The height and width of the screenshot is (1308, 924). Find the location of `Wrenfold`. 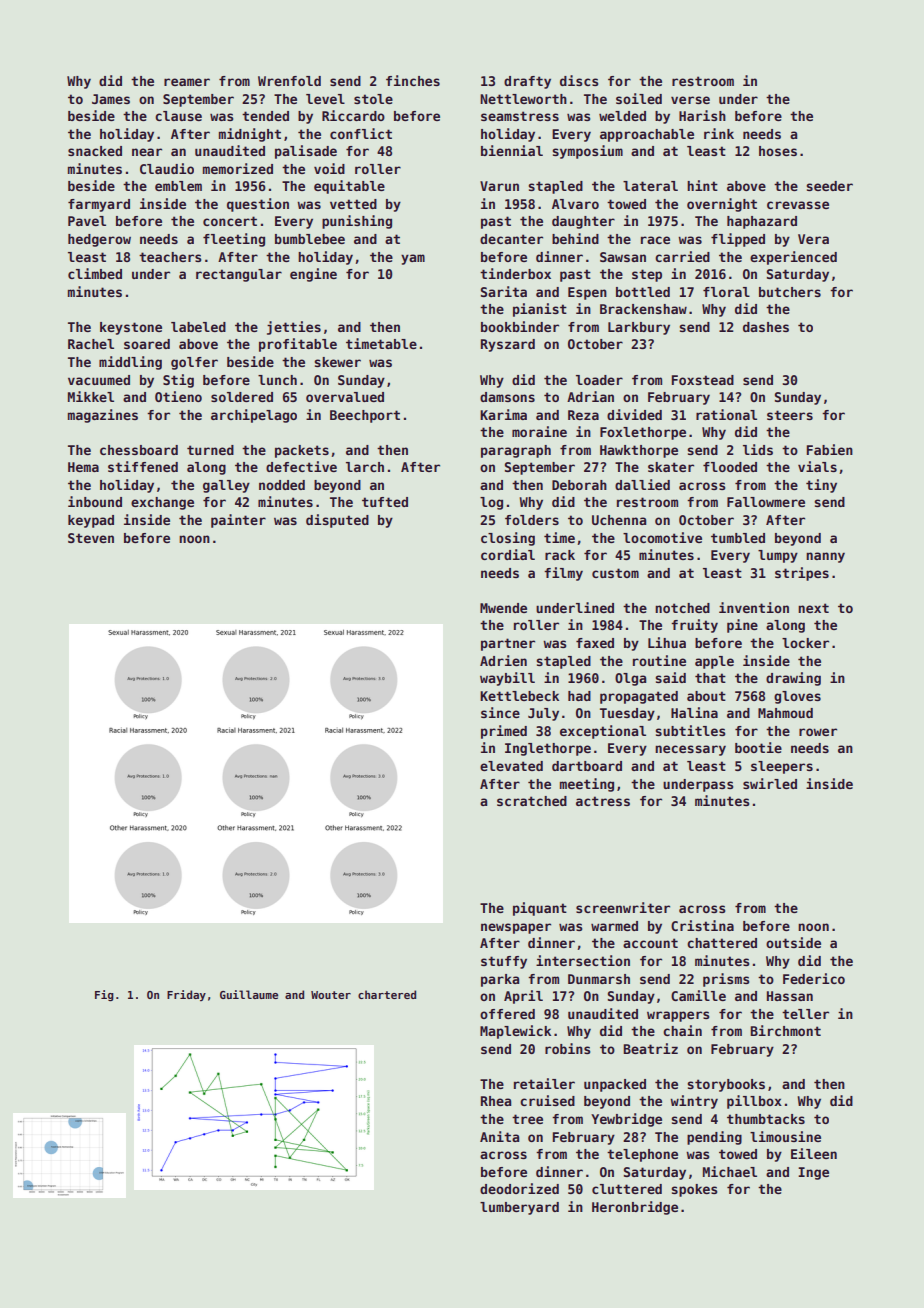

Wrenfold is located at coordinates (289, 81).
